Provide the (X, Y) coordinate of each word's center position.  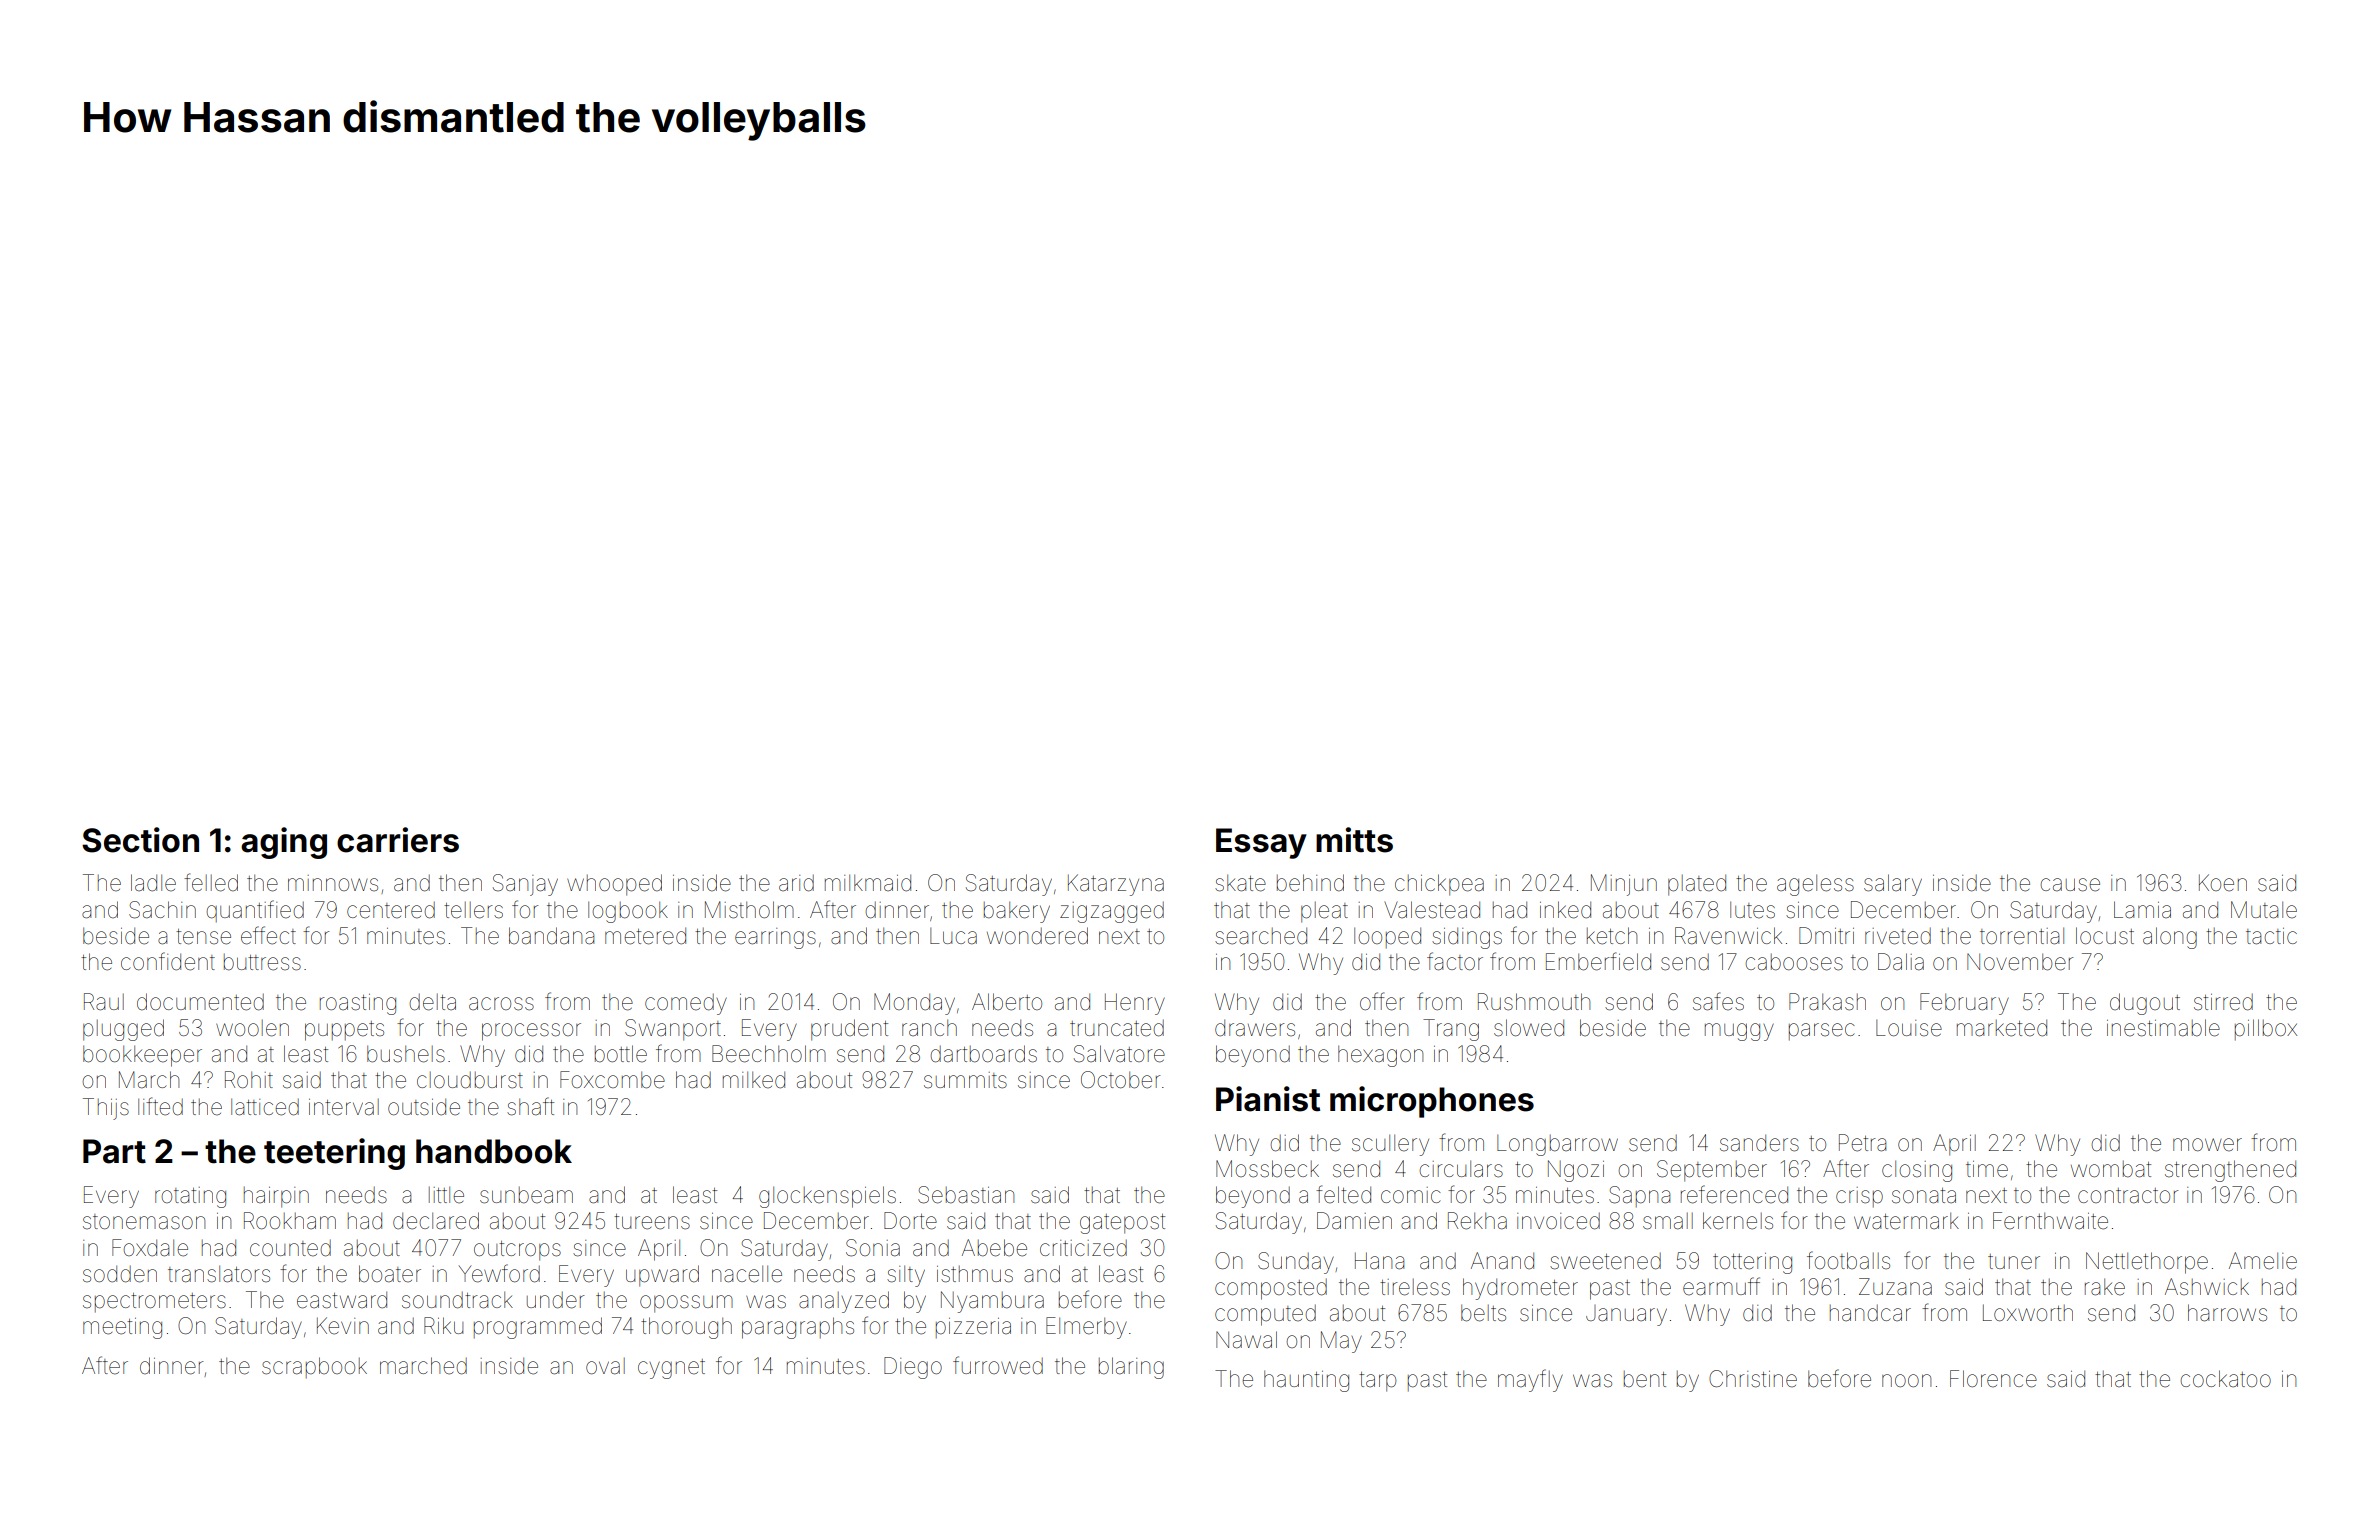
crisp (1859, 1197)
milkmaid (868, 883)
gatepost (1122, 1224)
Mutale (2264, 910)
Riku (443, 1325)
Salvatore (1119, 1054)
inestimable (2163, 1028)
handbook (494, 1151)
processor (531, 1032)
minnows (333, 883)
